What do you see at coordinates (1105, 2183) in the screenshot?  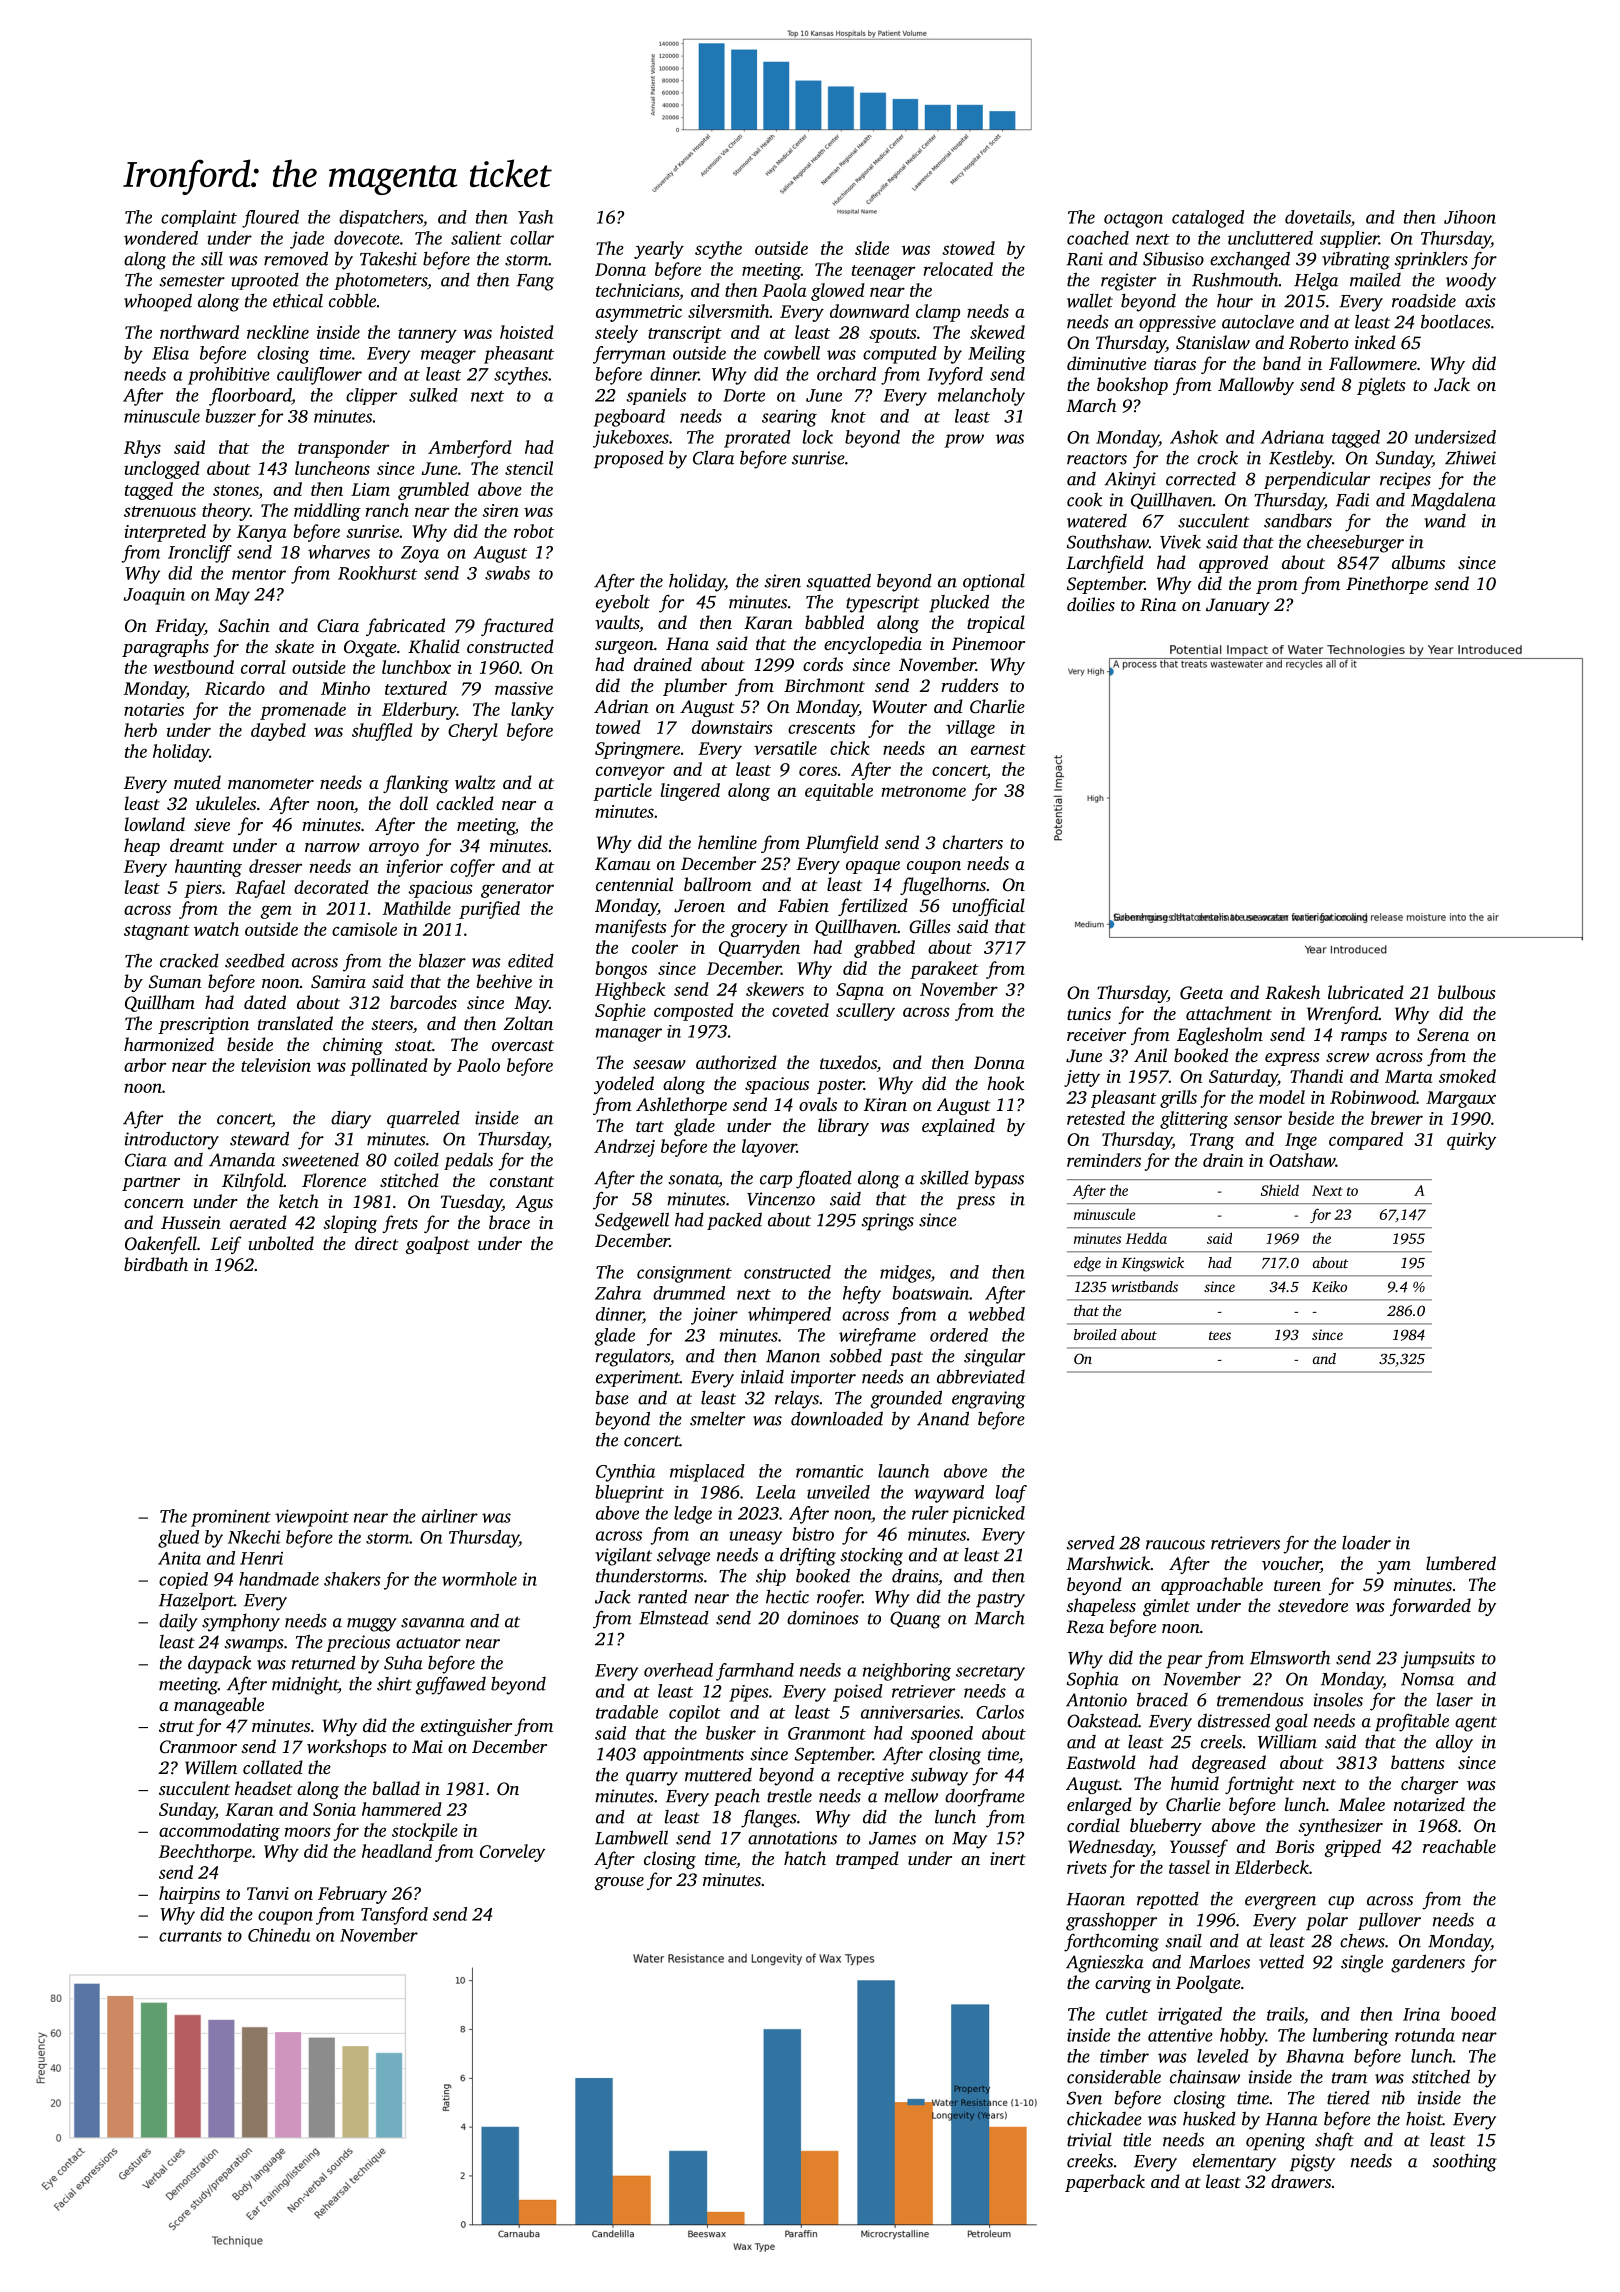 I see `paperback` at bounding box center [1105, 2183].
